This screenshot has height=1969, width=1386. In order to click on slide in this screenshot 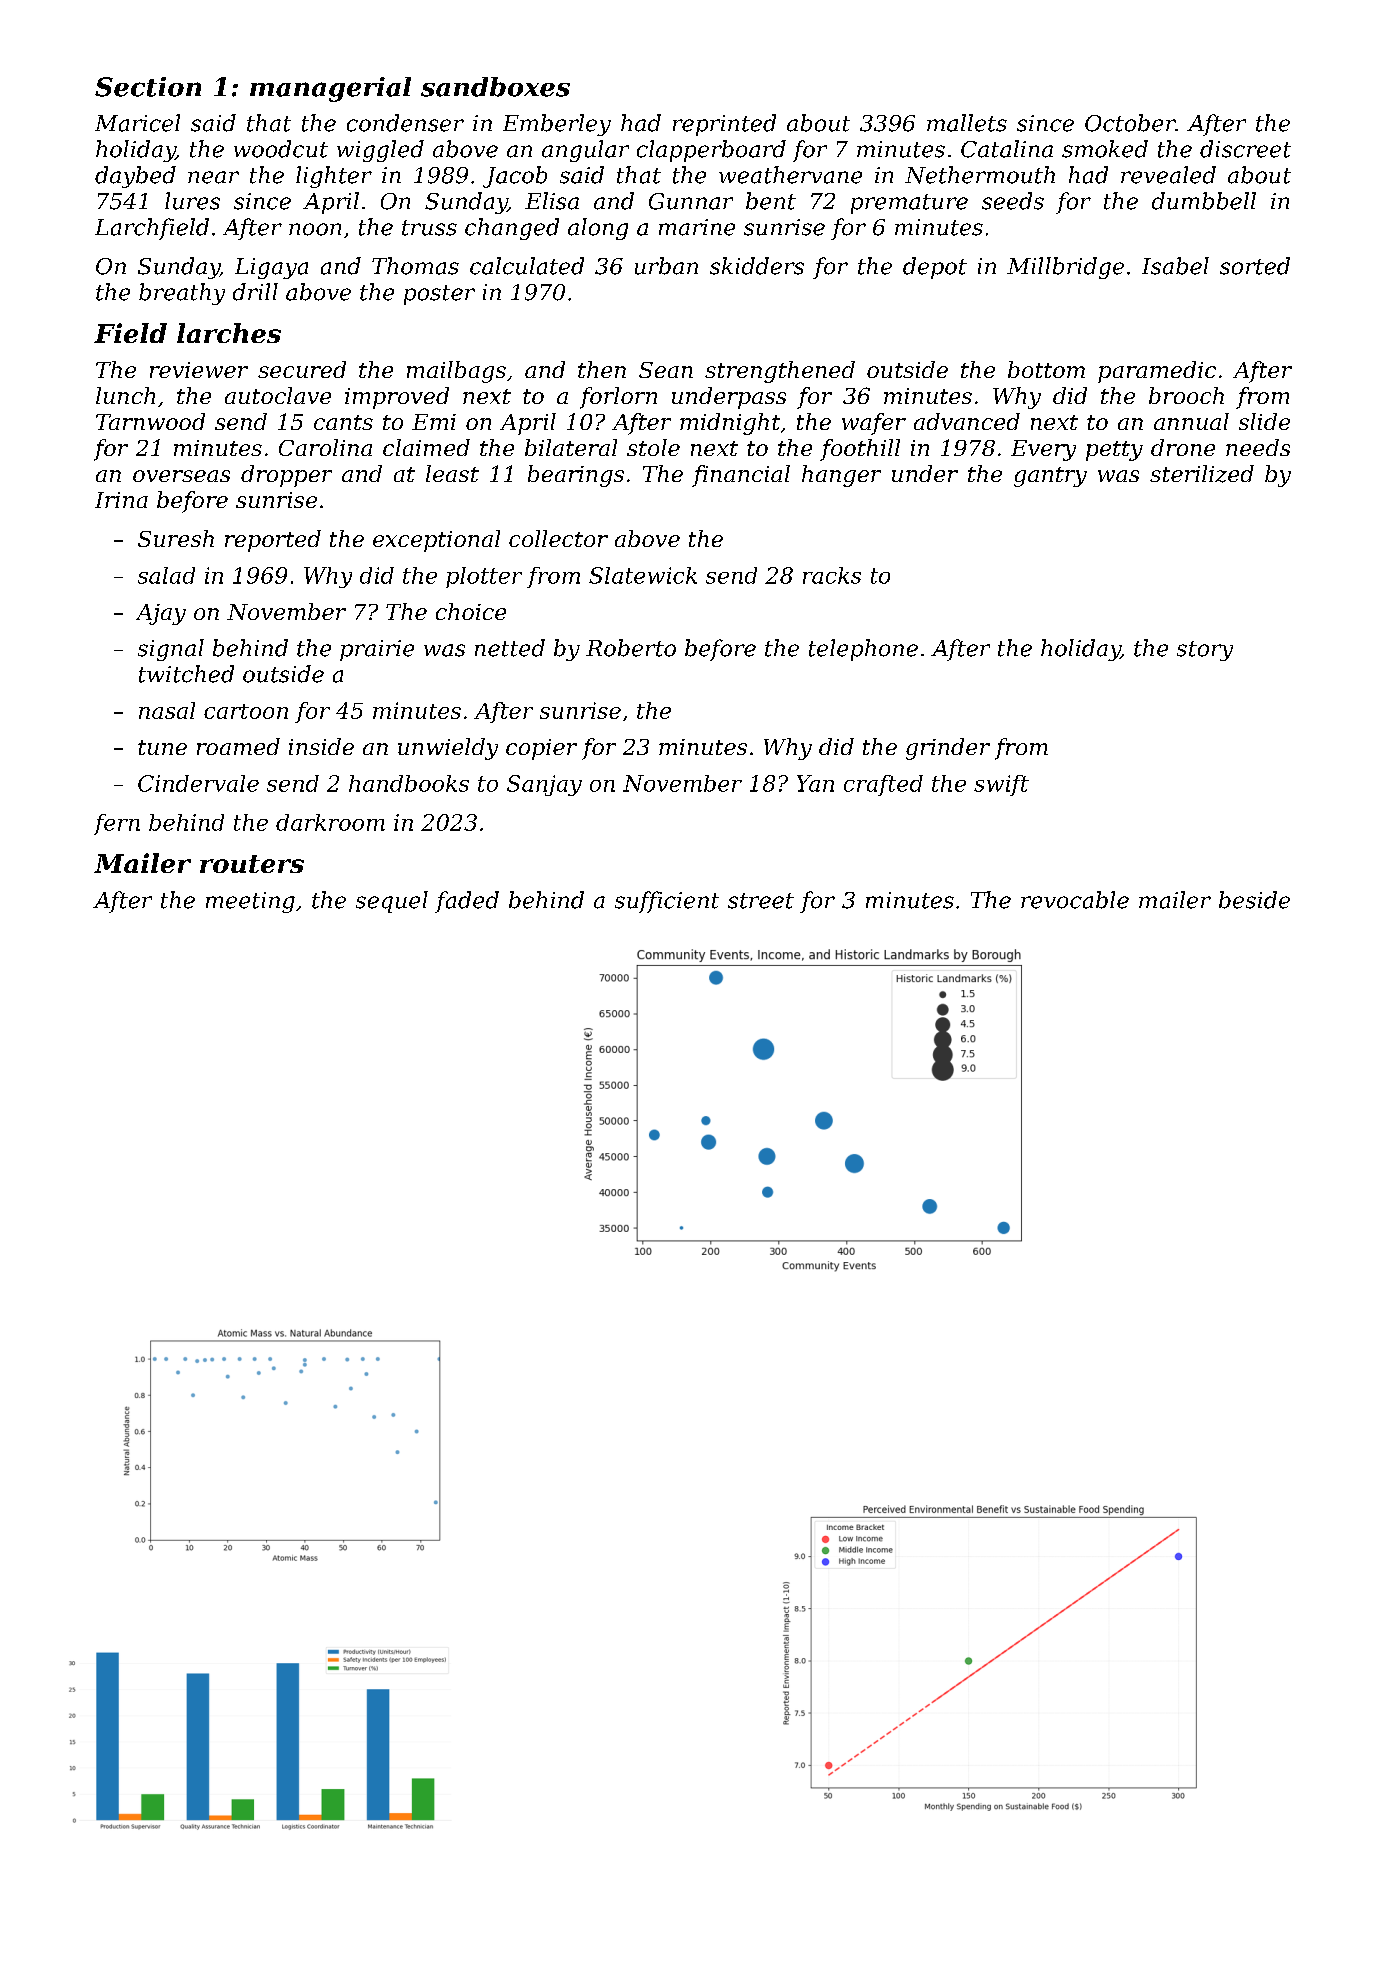, I will do `click(1264, 421)`.
